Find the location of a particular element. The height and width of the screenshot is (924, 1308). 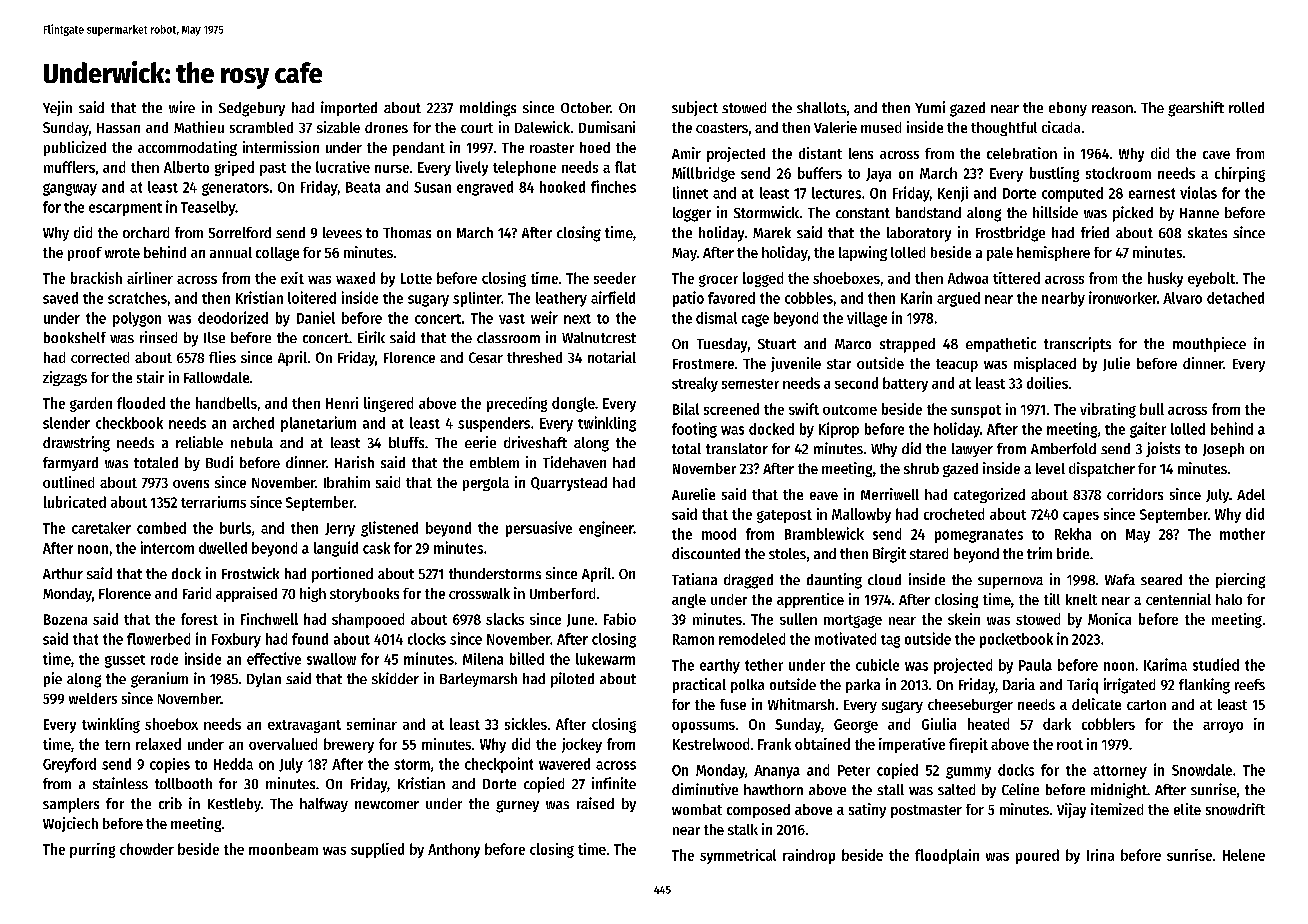

airliner is located at coordinates (150, 278).
